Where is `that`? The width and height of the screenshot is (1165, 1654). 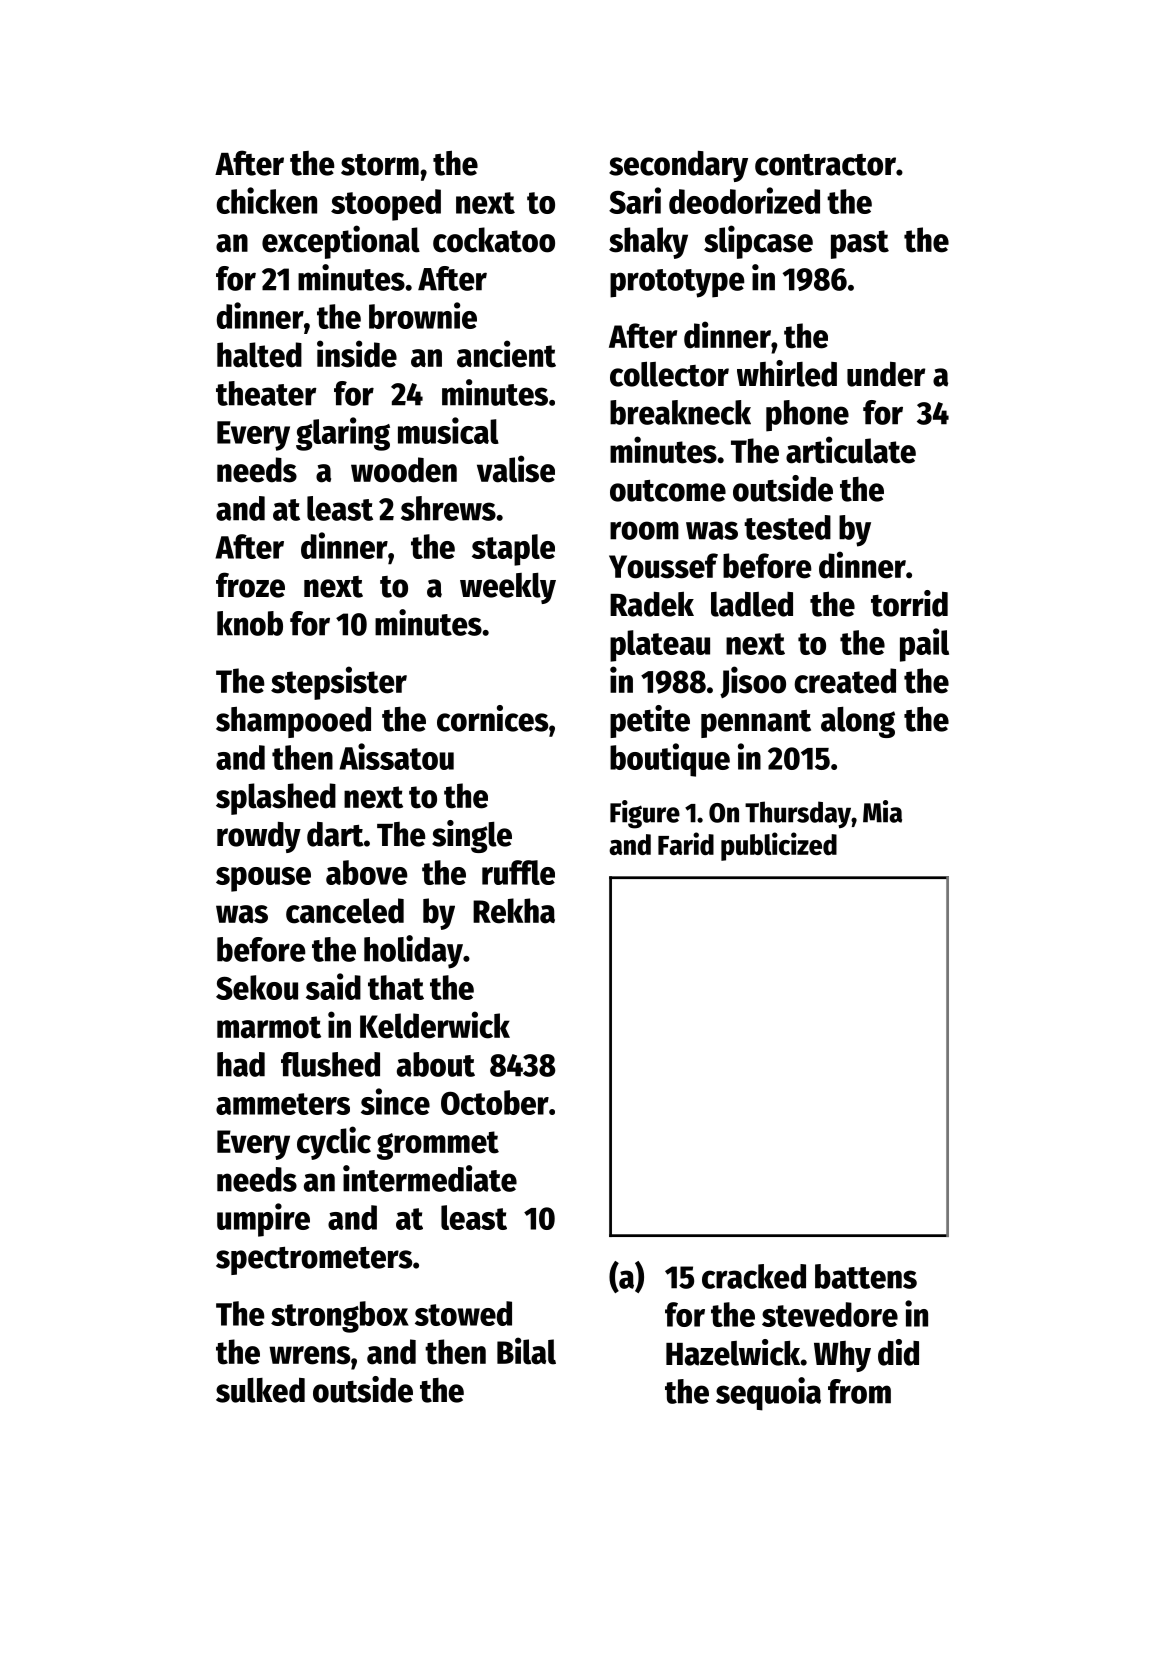
that is located at coordinates (396, 987).
